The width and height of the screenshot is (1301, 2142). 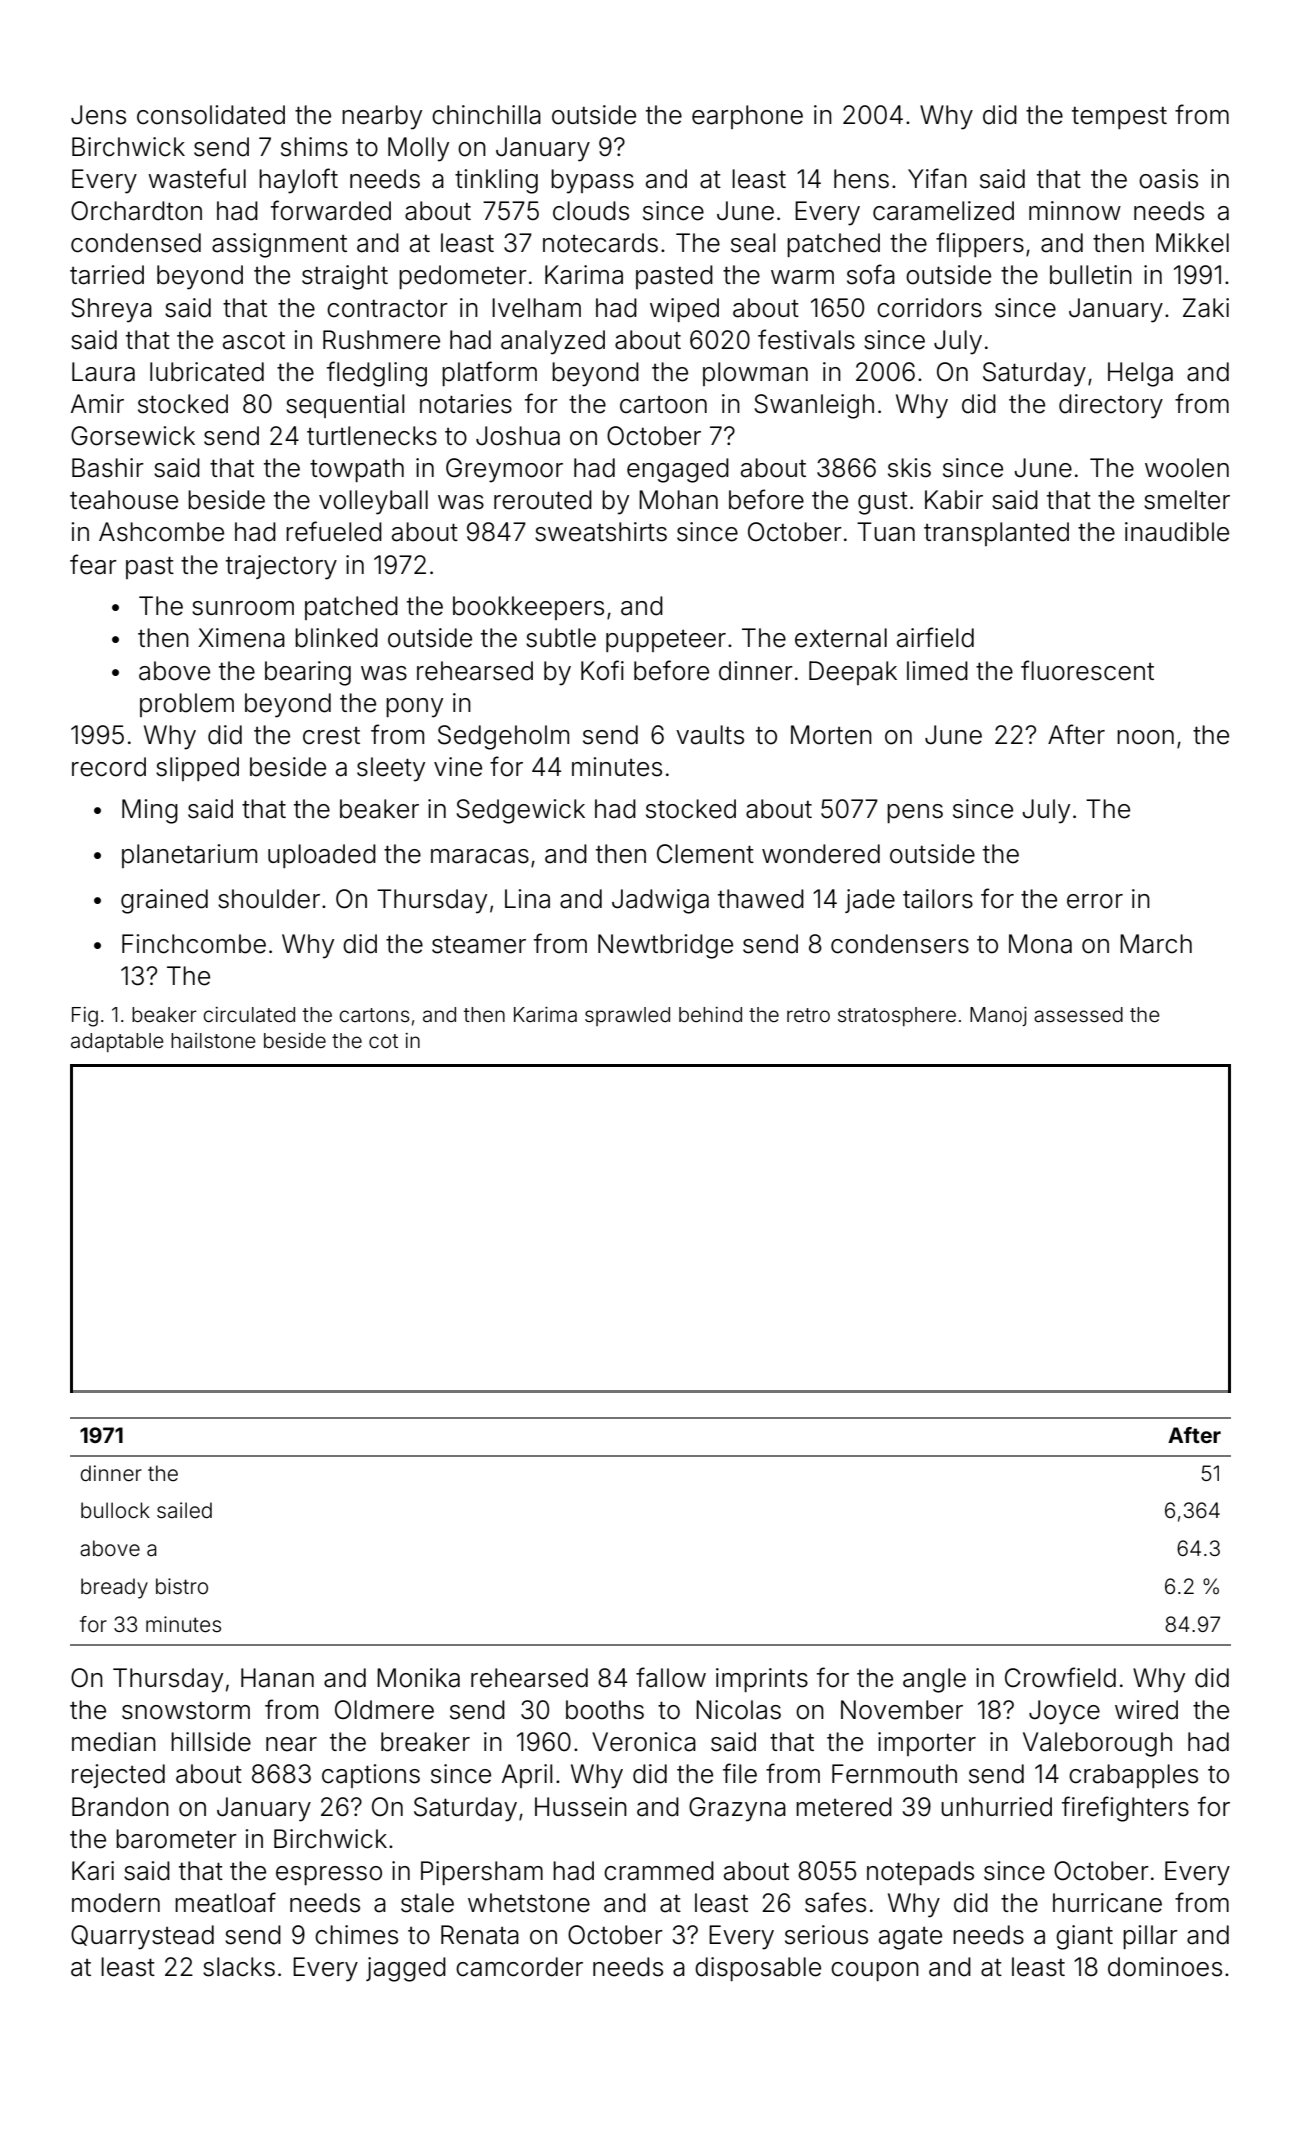 I want to click on assignment, so click(x=279, y=245).
